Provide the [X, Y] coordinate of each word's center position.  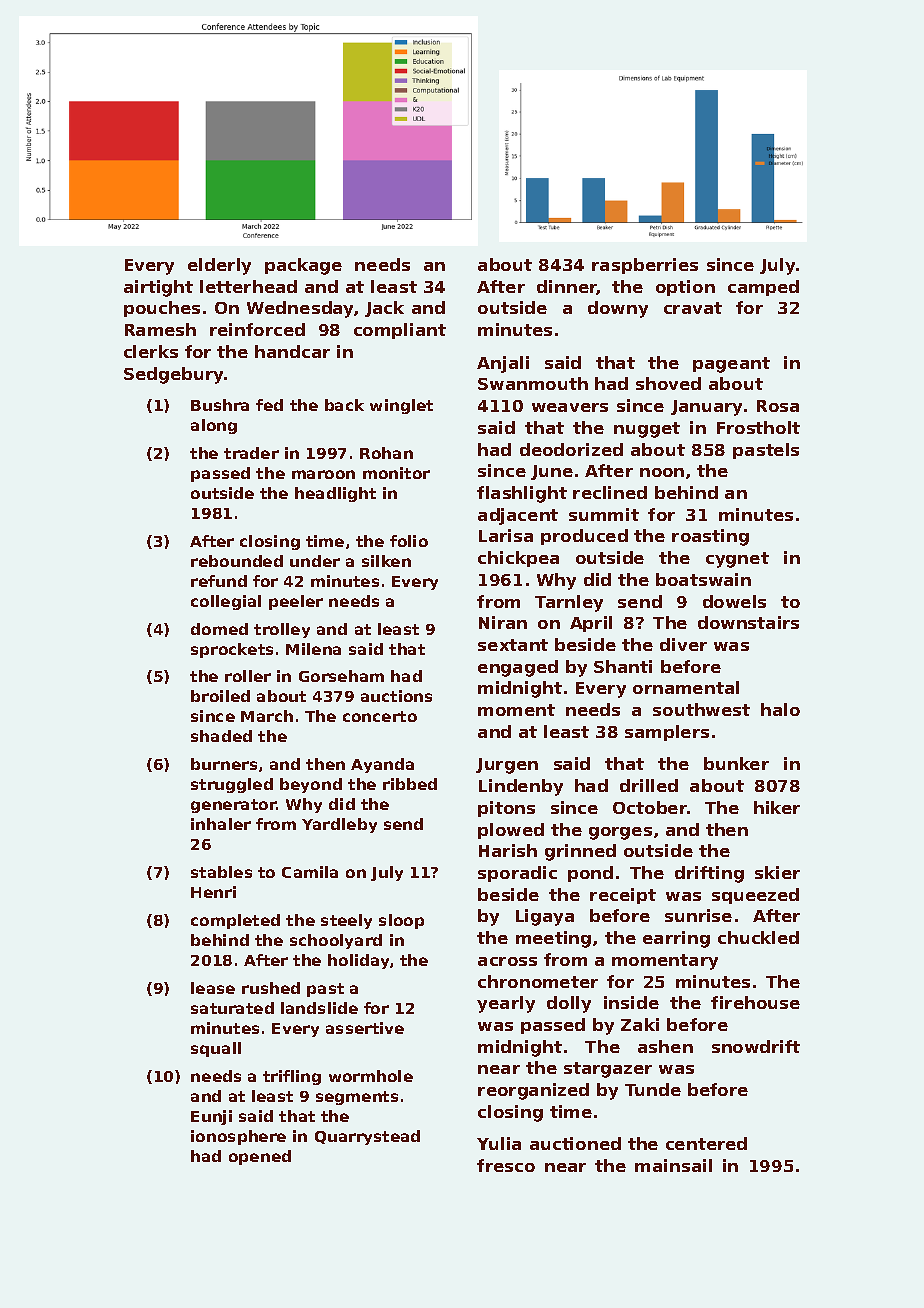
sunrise [698, 915]
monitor [396, 473]
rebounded [237, 561]
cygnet [737, 560]
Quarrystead [367, 1137]
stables [221, 872]
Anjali [503, 364]
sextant [513, 645]
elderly [219, 266]
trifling [292, 1077]
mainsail [673, 1165]
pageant [731, 365]
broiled [220, 696]
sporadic [517, 874]
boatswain [703, 579]
